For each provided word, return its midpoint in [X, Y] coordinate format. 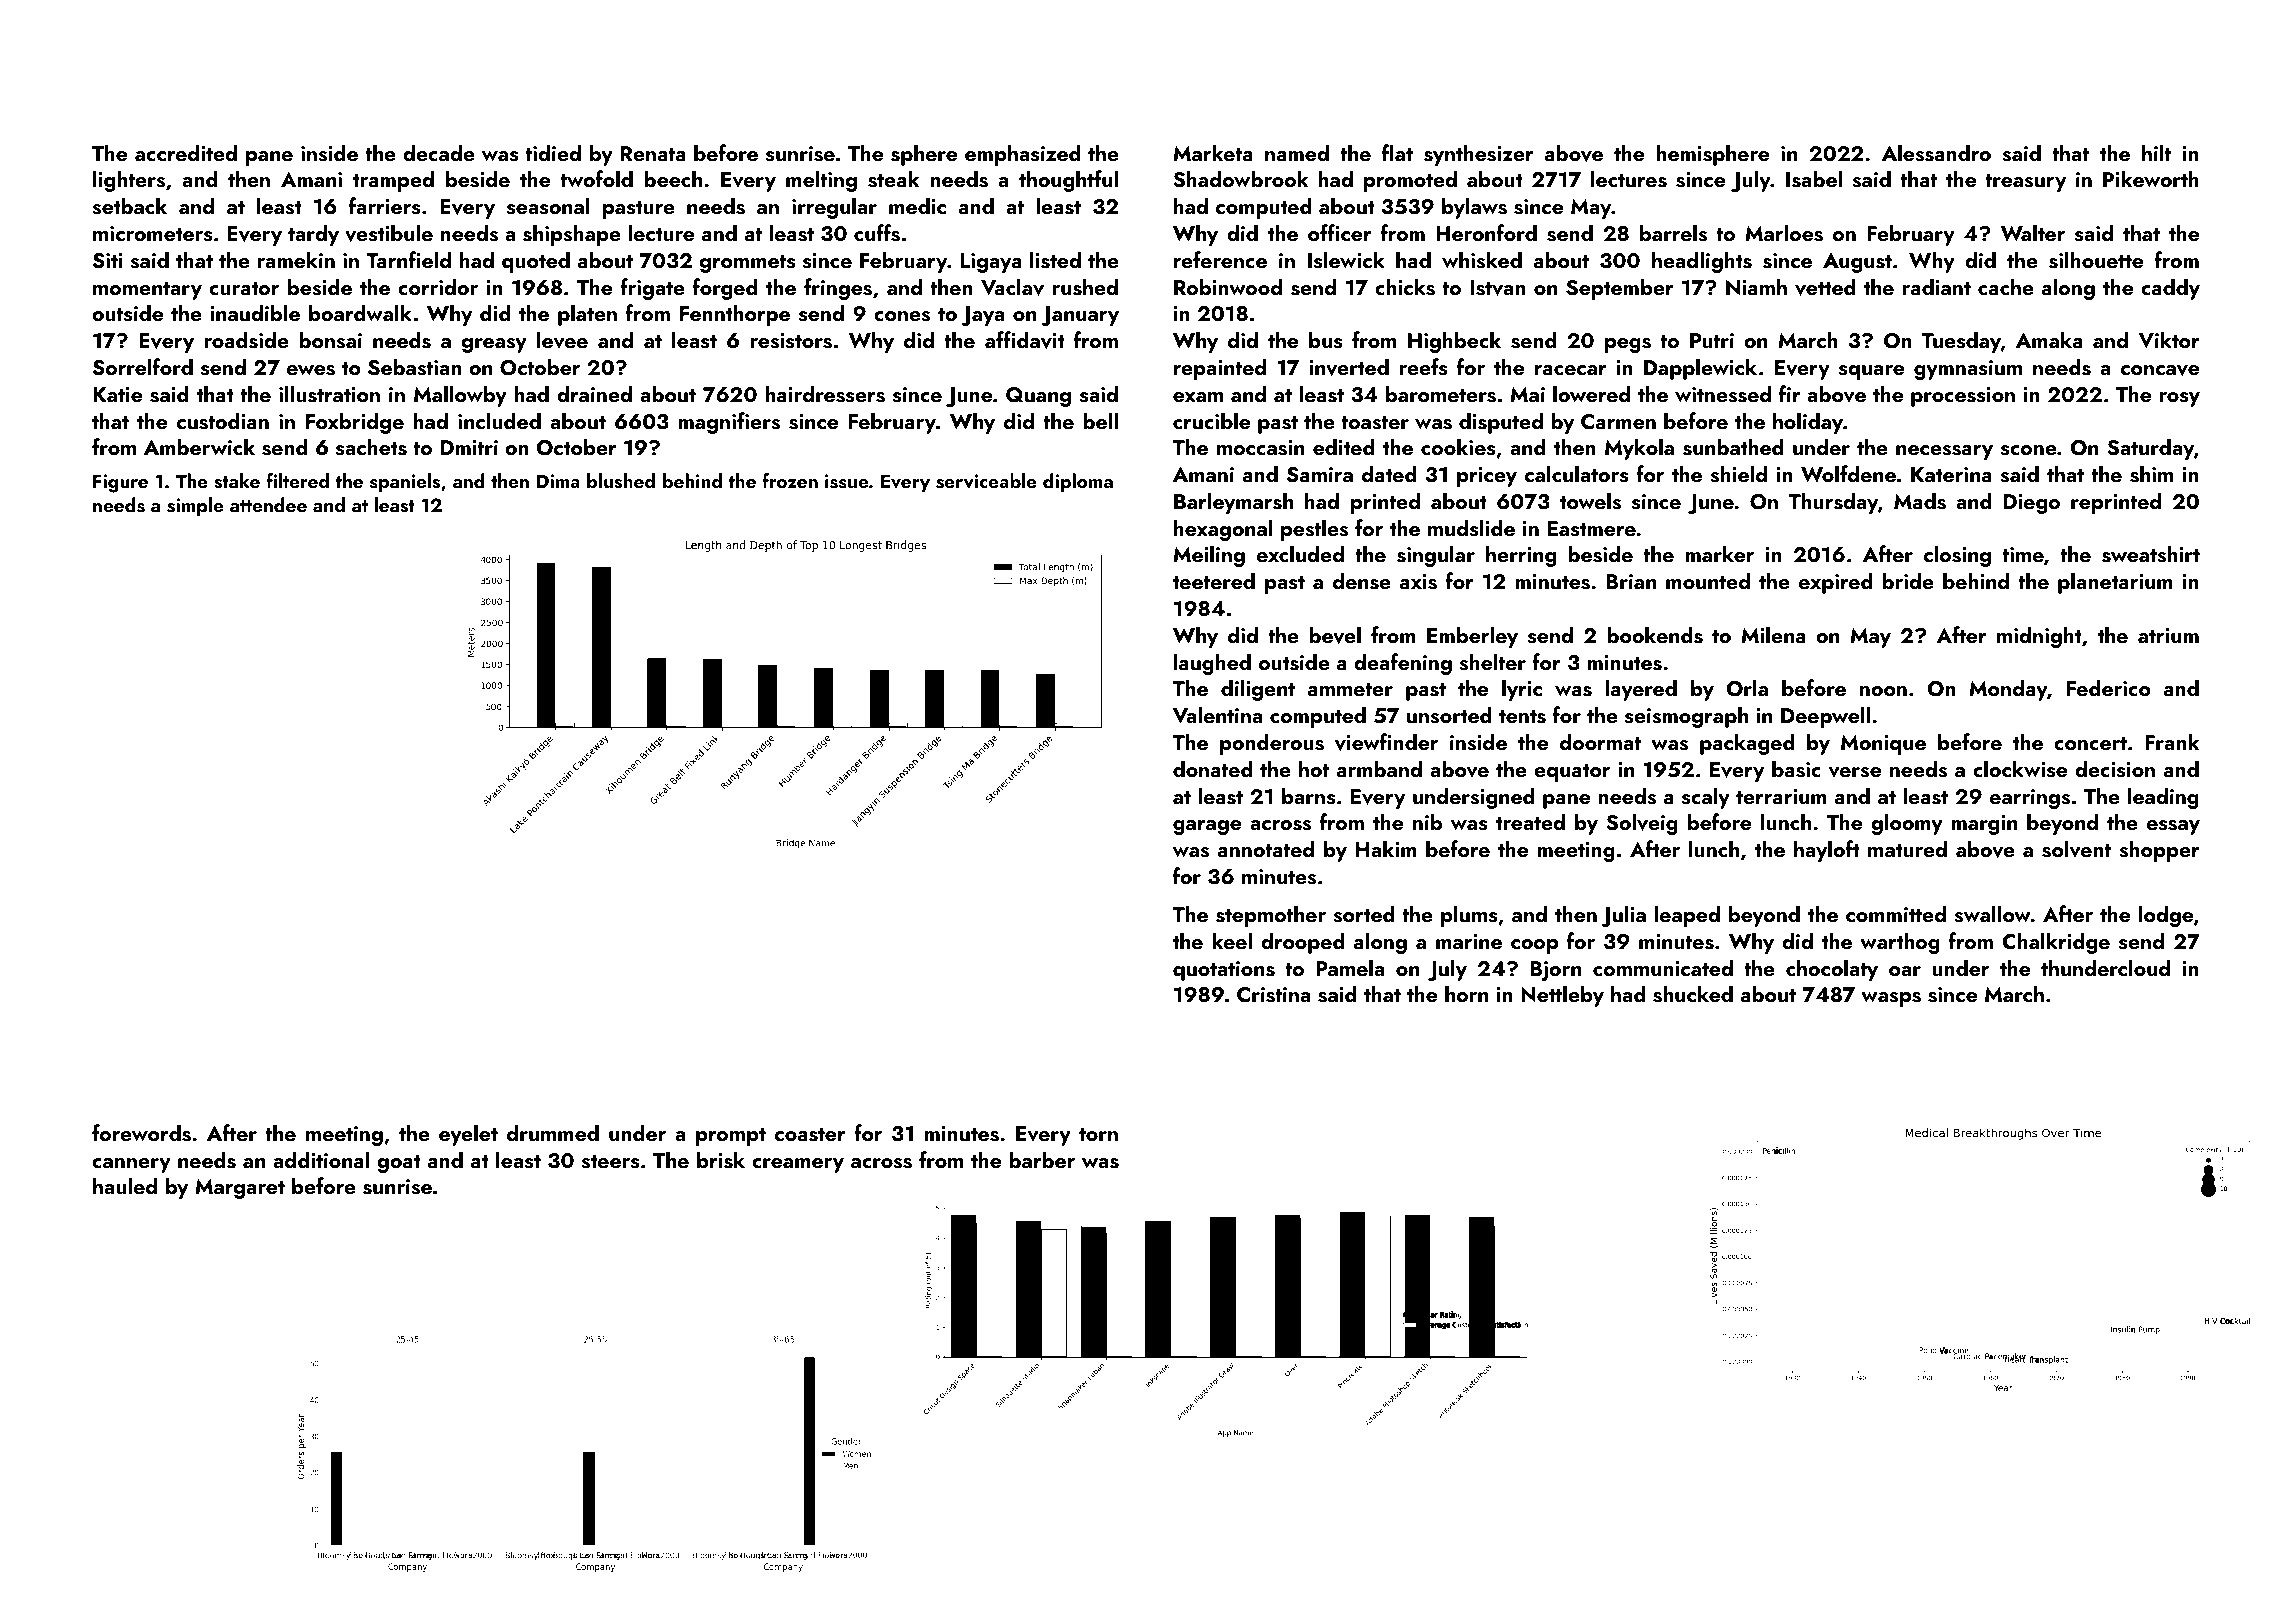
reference [1220, 259]
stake [237, 481]
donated [1213, 768]
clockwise [2020, 769]
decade [439, 152]
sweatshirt [2151, 554]
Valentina [1217, 715]
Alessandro [1936, 153]
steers [610, 1162]
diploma [1078, 482]
